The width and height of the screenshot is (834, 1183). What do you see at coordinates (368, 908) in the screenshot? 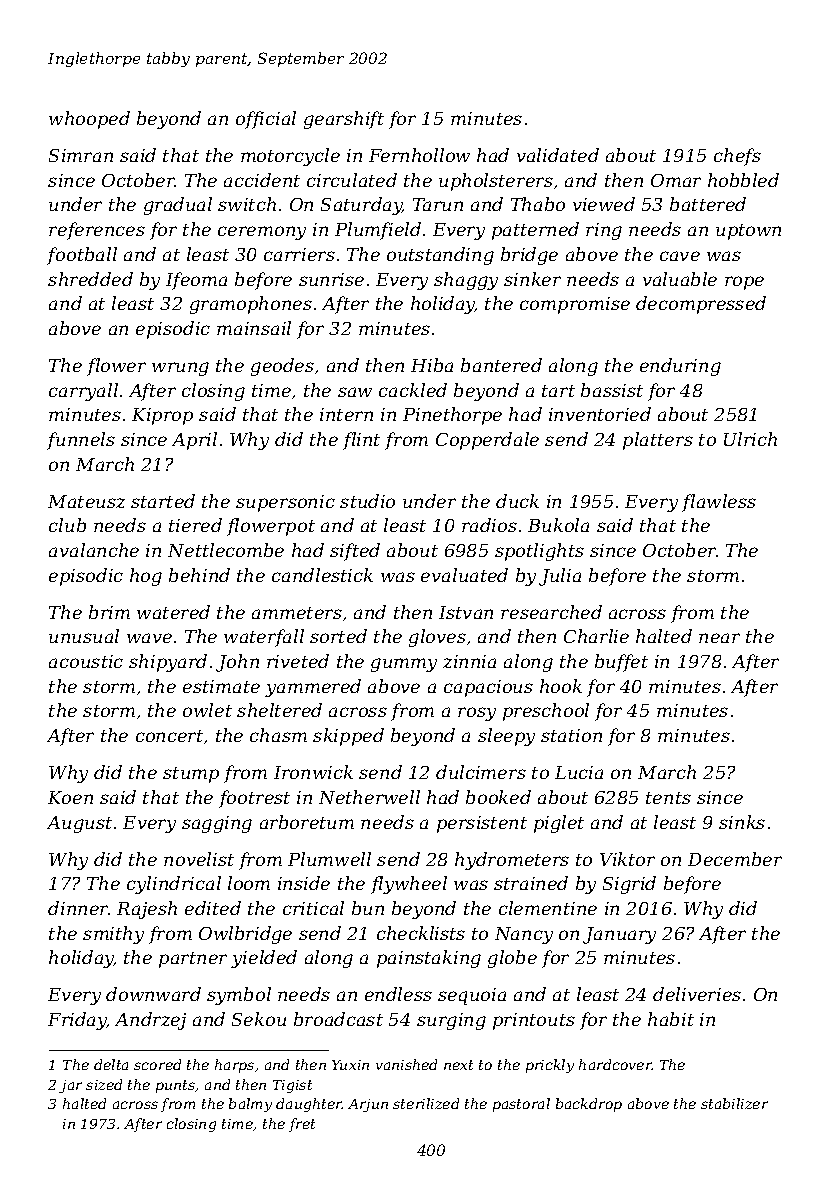
I see `bun` at bounding box center [368, 908].
